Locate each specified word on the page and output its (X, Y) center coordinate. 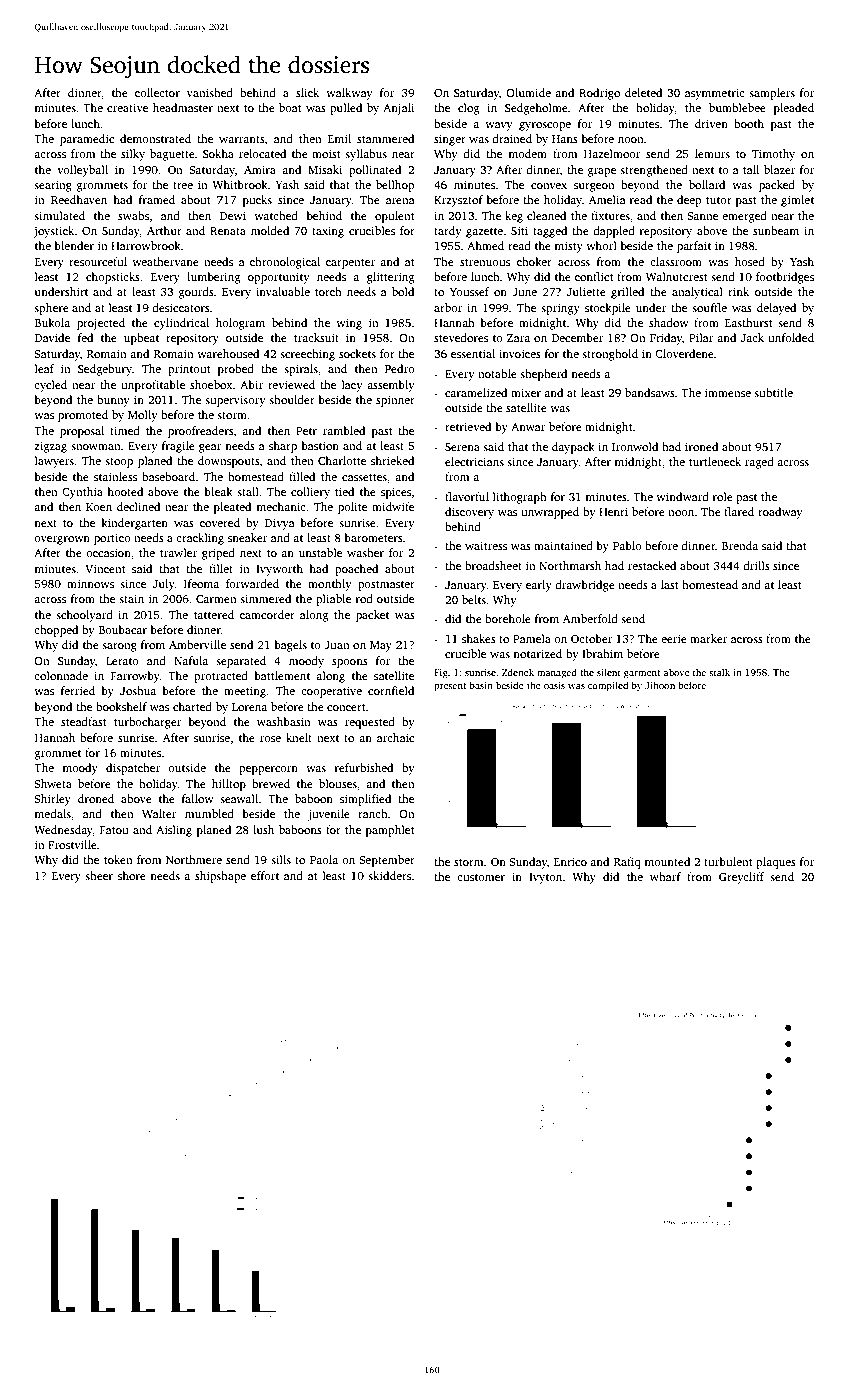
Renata (228, 231)
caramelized (476, 392)
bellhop (395, 186)
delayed (776, 309)
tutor (719, 200)
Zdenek (518, 672)
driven (711, 123)
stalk (719, 672)
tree (183, 185)
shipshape (220, 877)
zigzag (50, 447)
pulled (346, 109)
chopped (56, 631)
